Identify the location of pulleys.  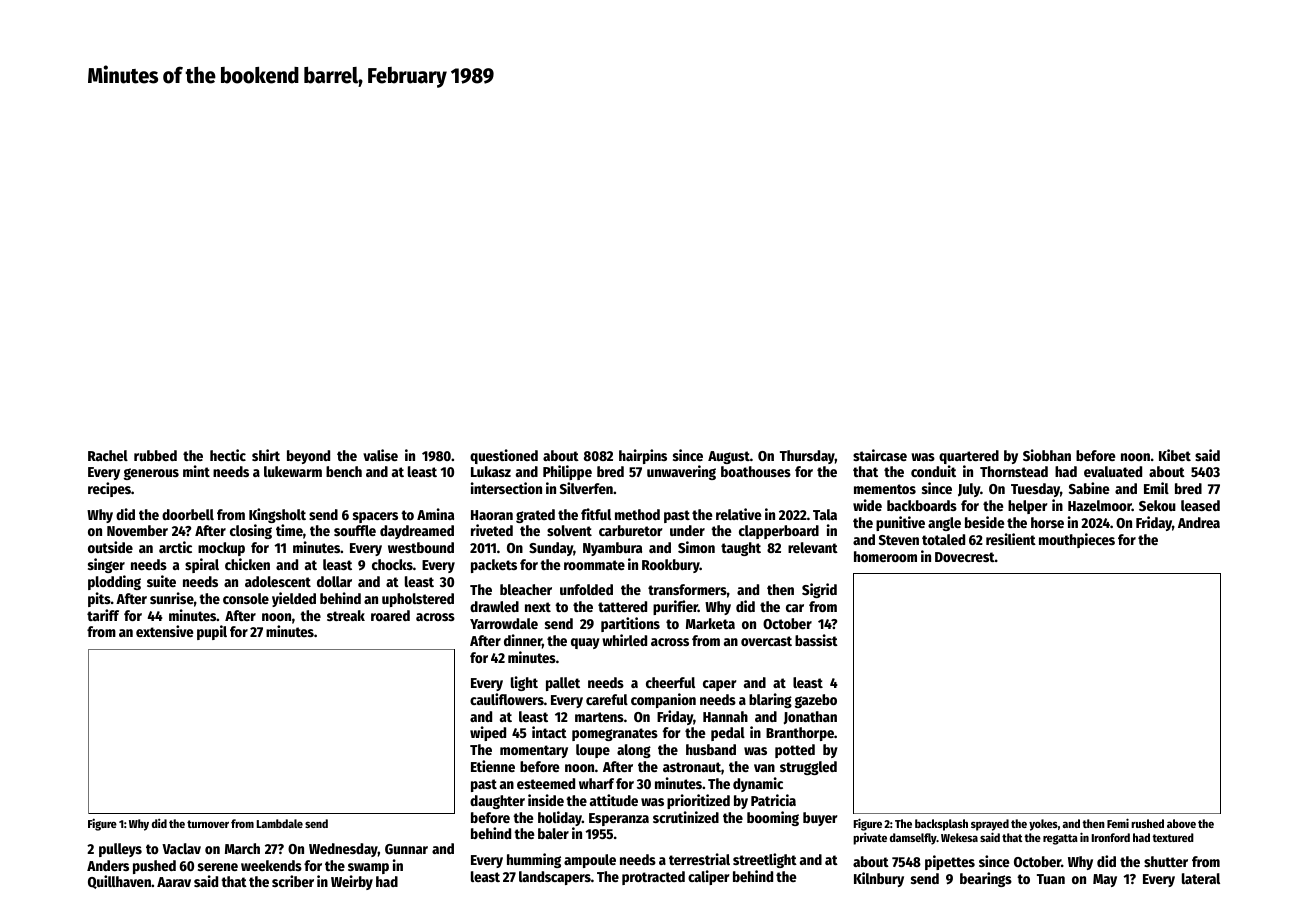
(120, 850).
